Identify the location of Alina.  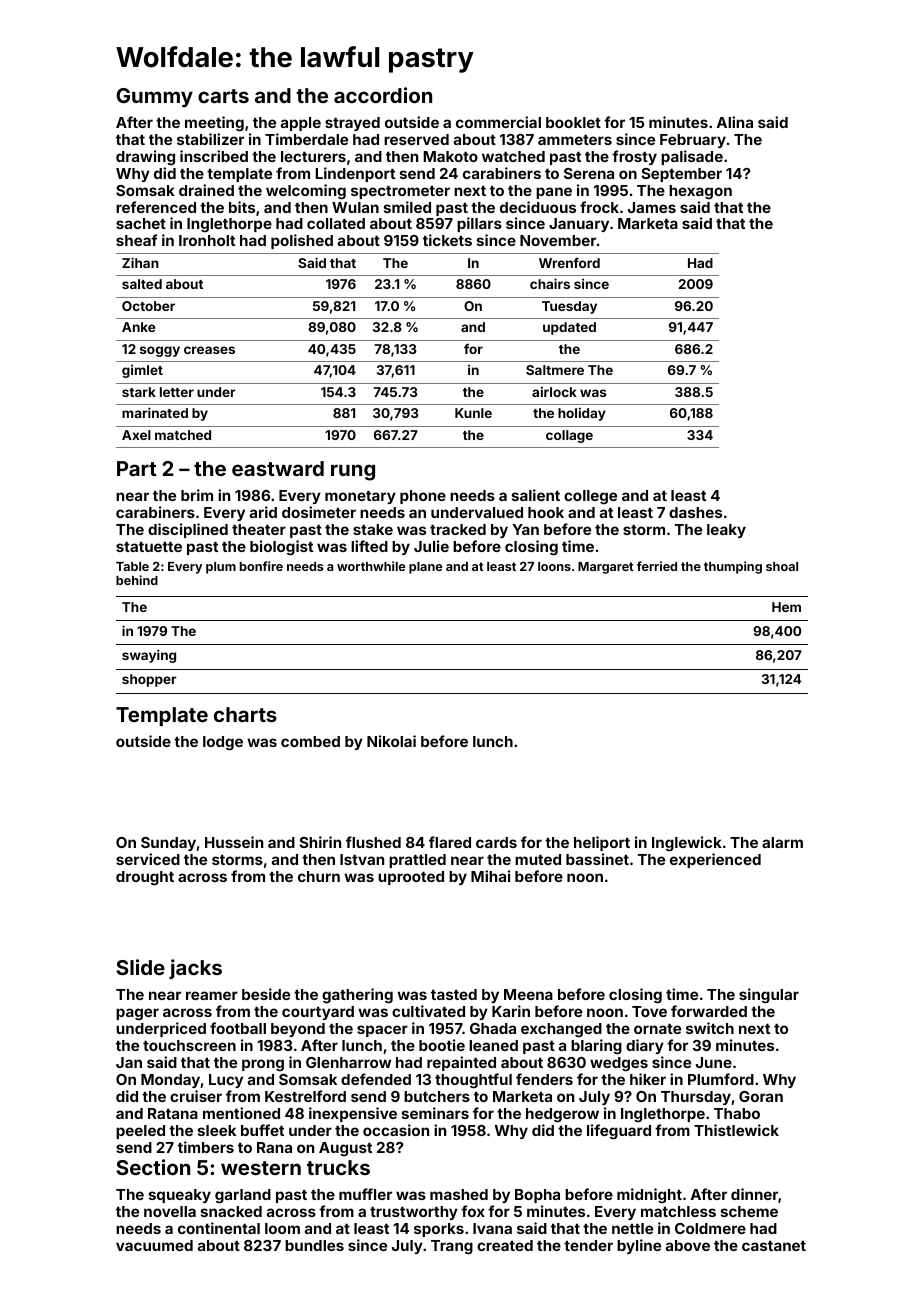
(735, 122).
